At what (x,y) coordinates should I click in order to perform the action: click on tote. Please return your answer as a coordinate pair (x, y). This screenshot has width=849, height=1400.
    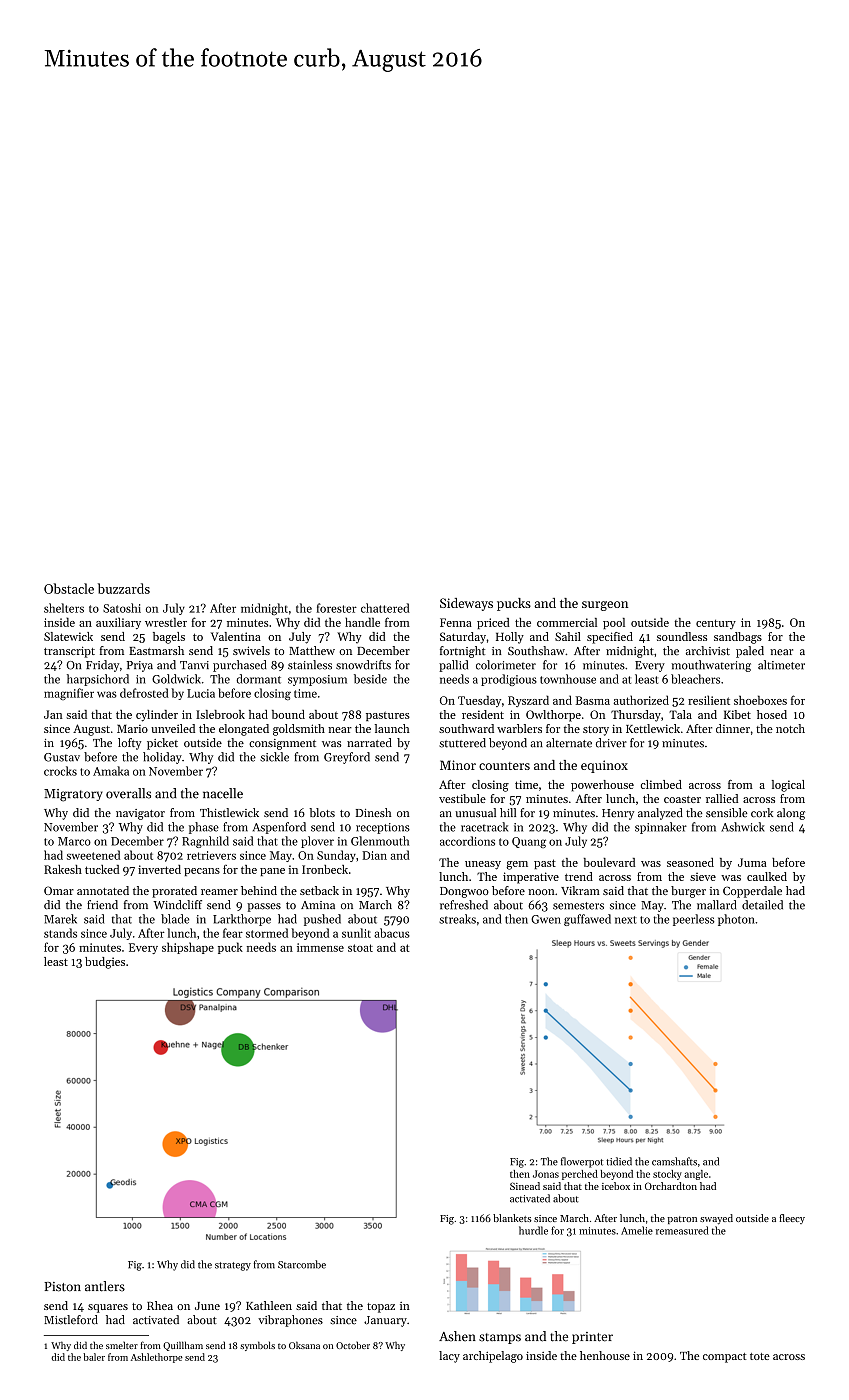
    Looking at the image, I should click on (760, 1356).
